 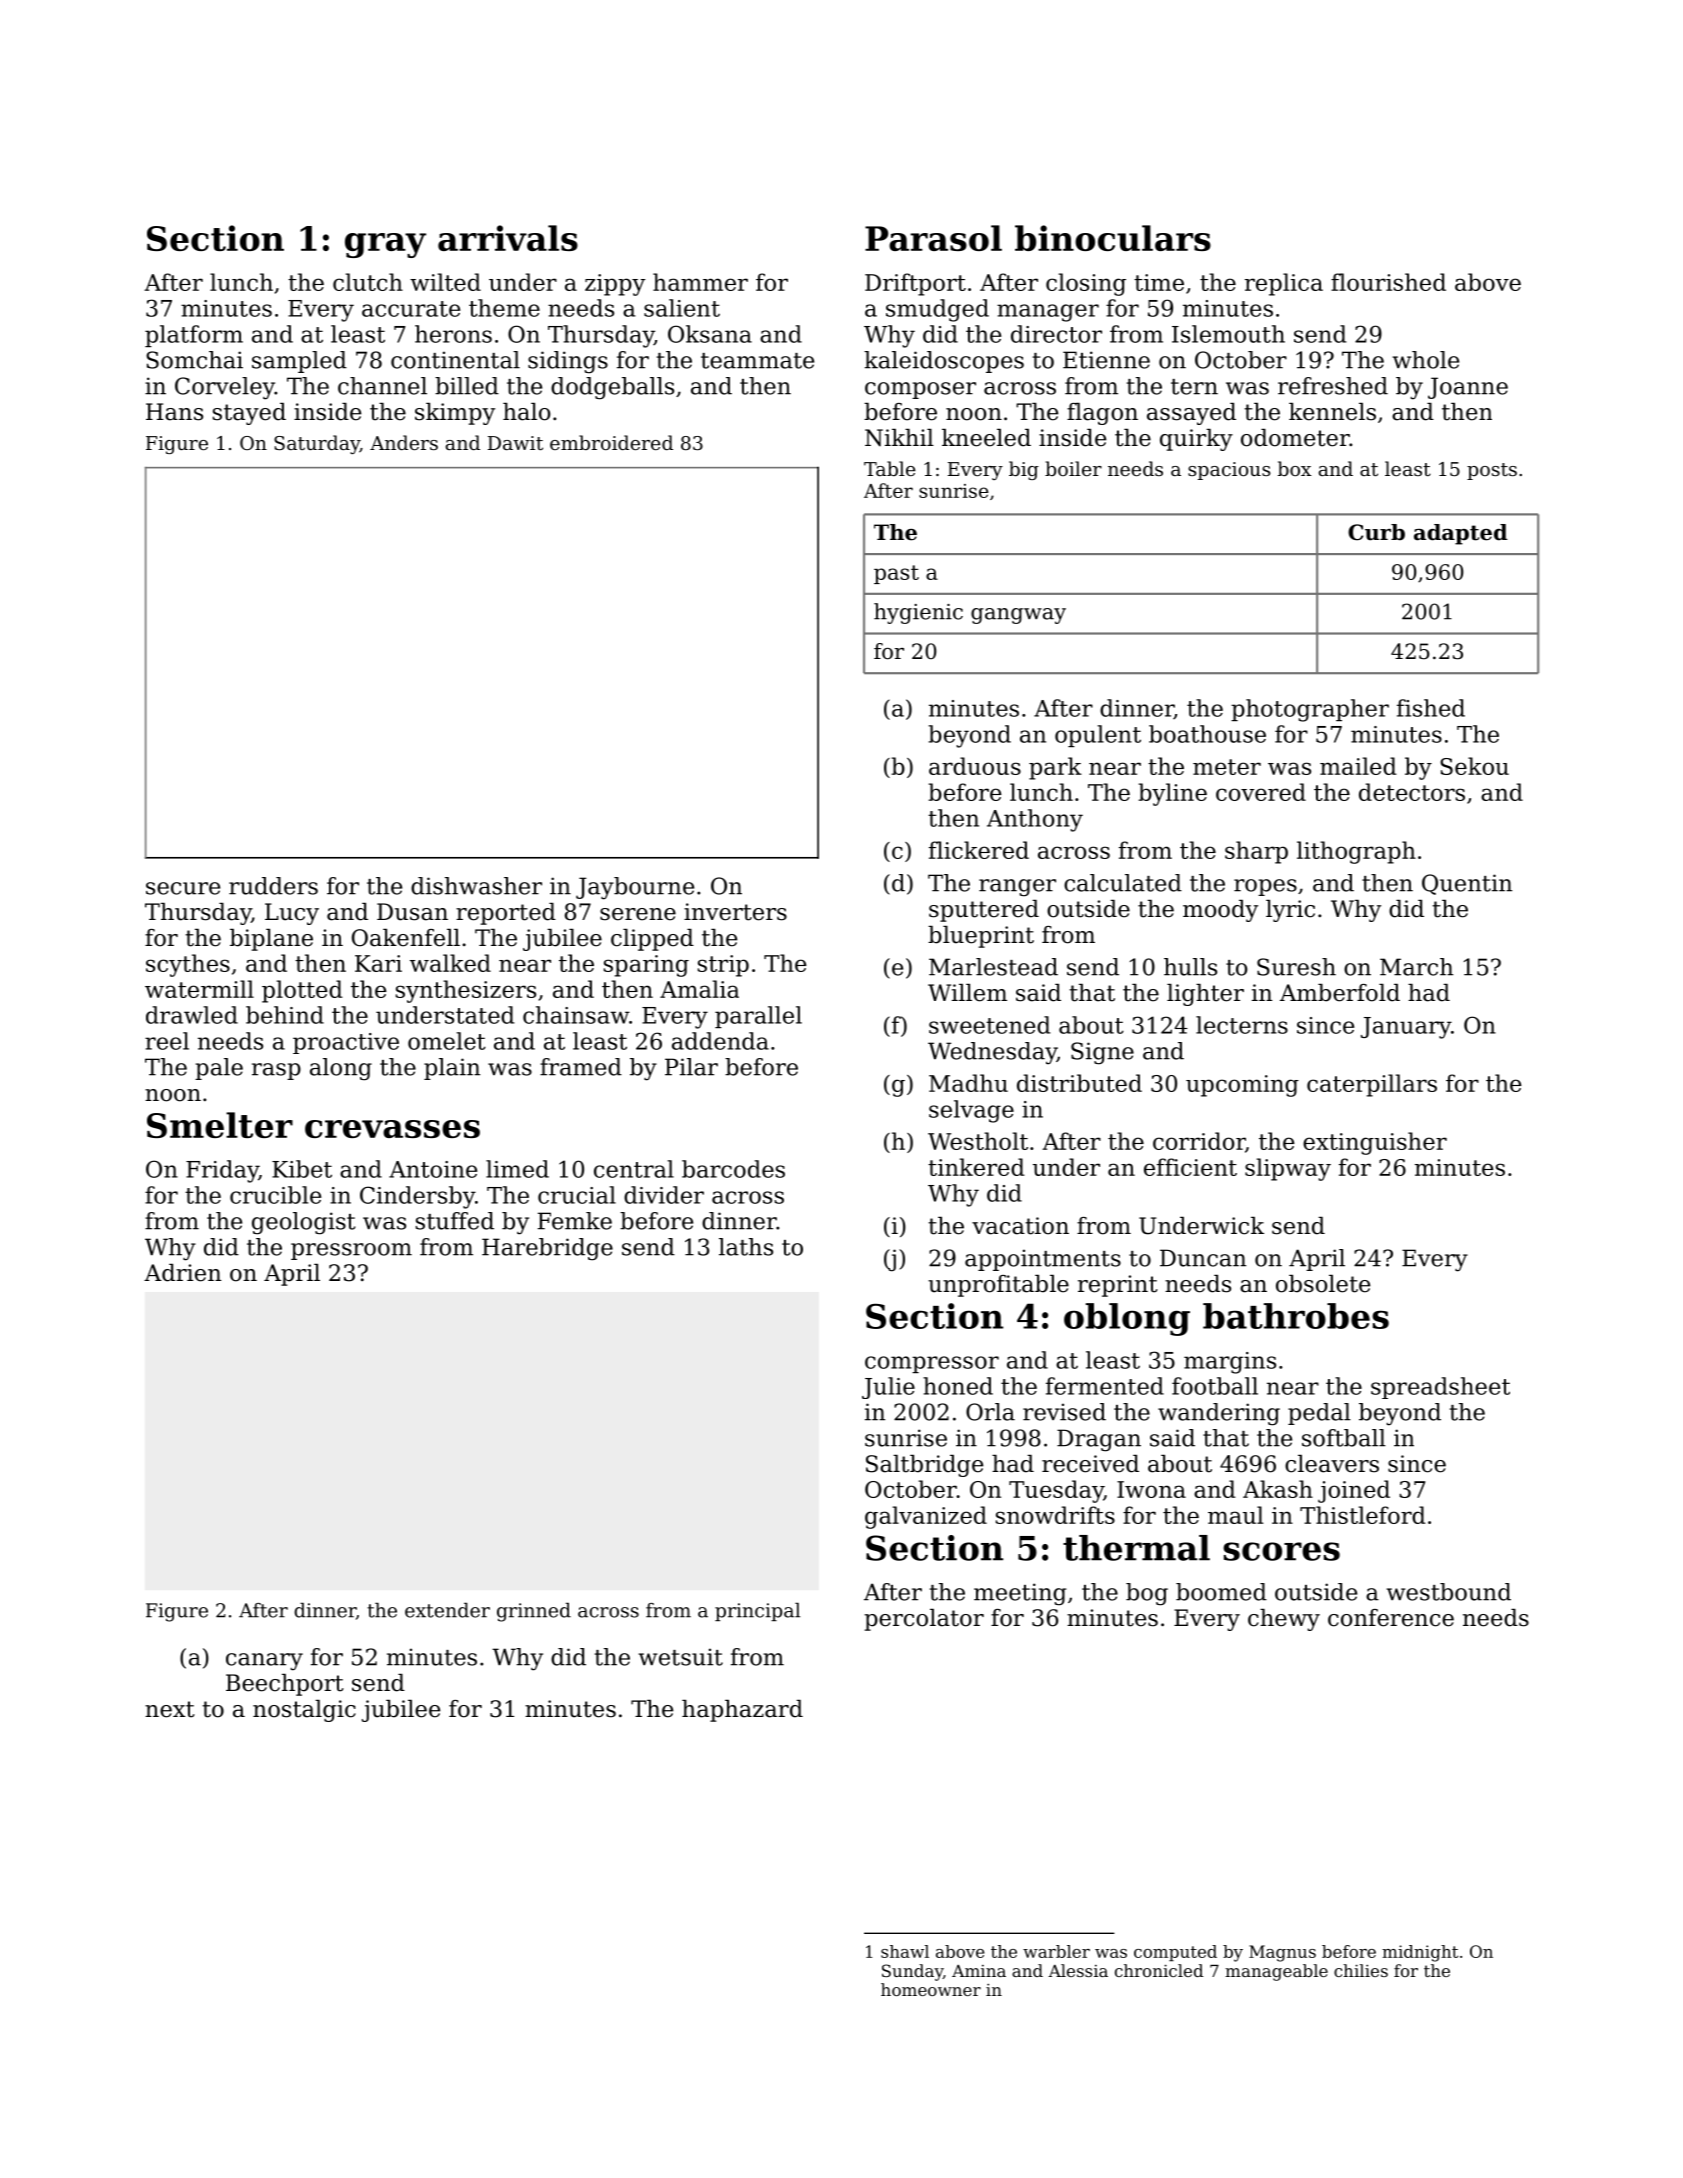 What do you see at coordinates (1284, 1620) in the screenshot?
I see `chewy` at bounding box center [1284, 1620].
